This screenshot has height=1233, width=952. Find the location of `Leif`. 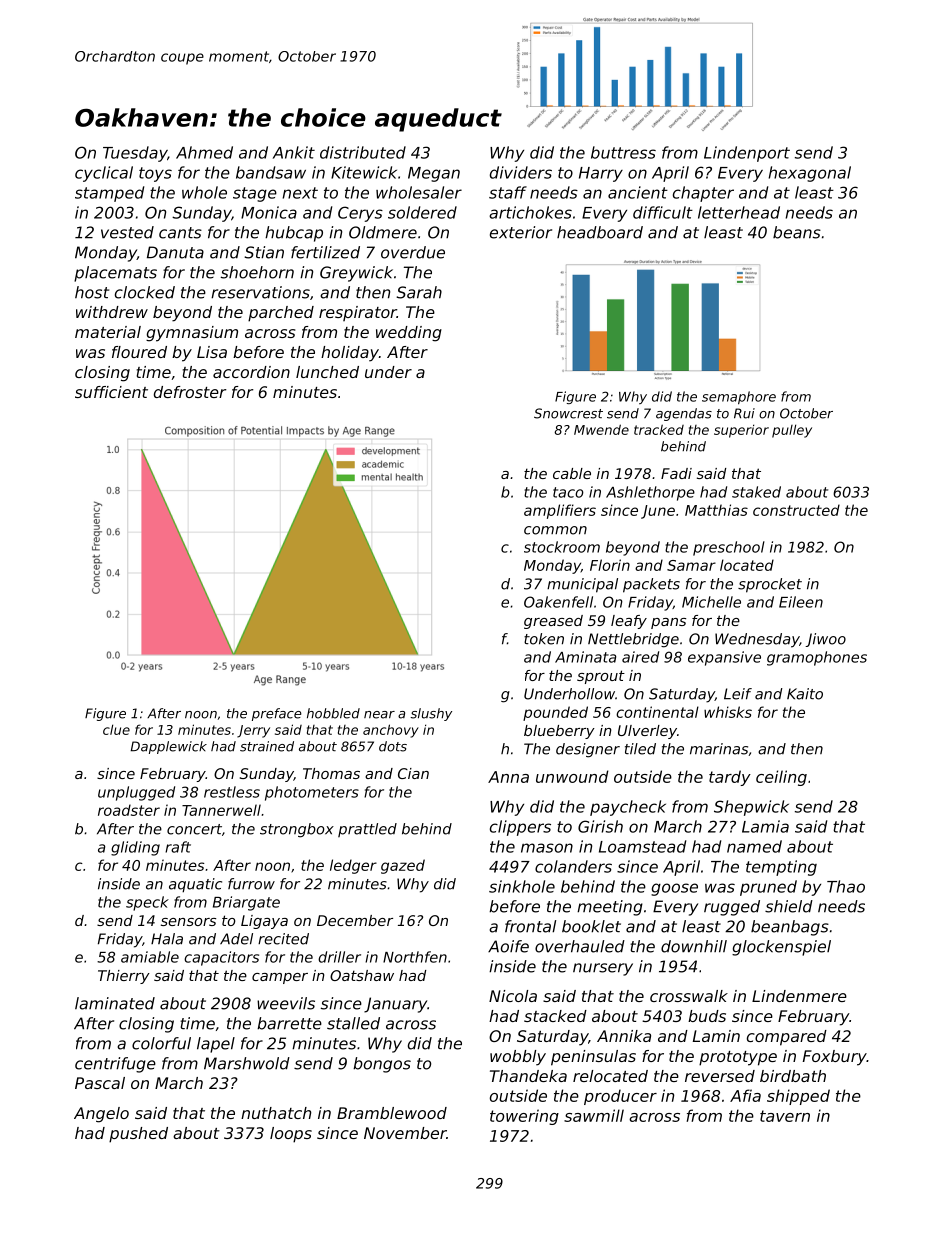

Leif is located at coordinates (738, 694).
